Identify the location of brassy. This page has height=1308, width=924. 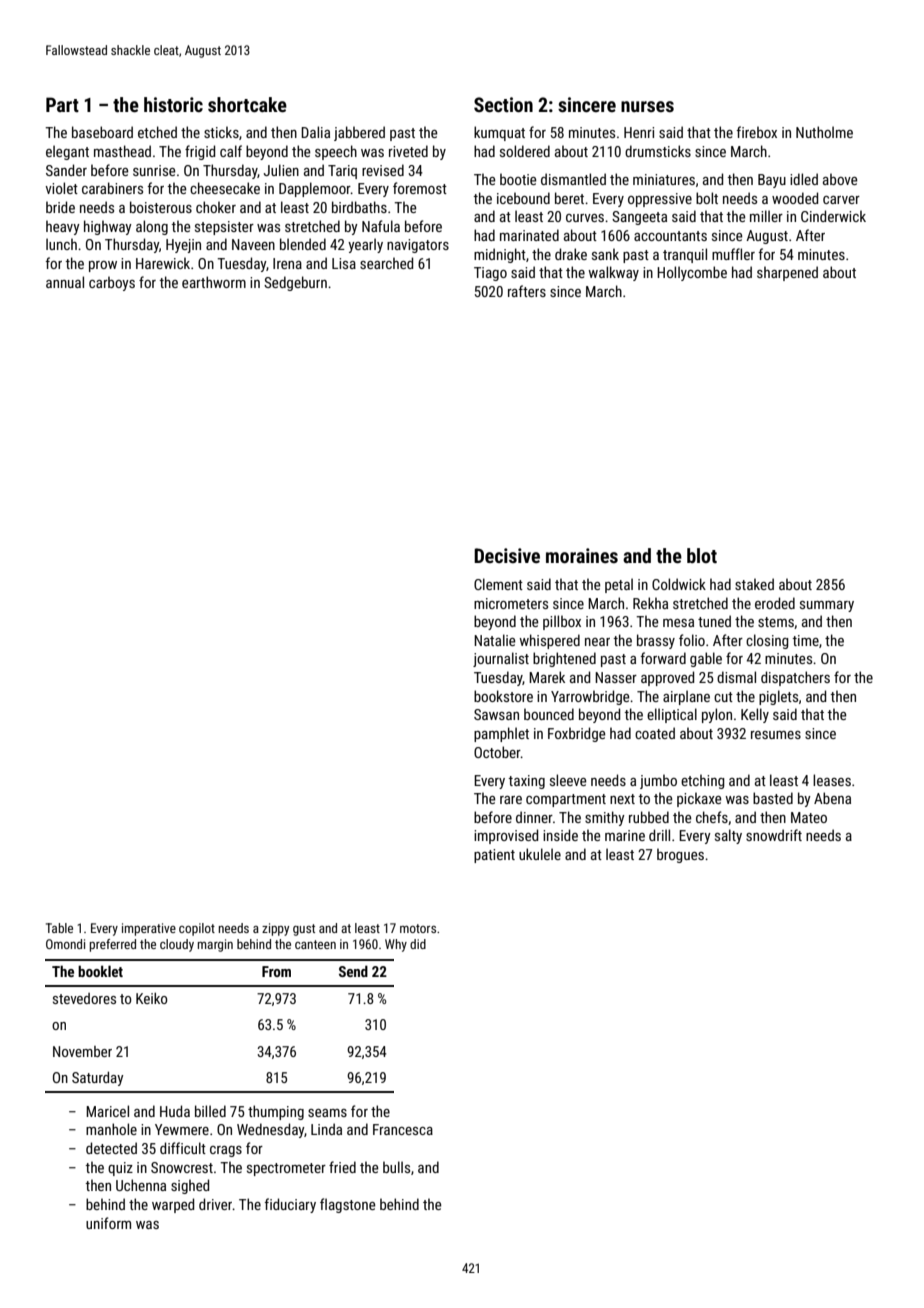
(656, 641).
